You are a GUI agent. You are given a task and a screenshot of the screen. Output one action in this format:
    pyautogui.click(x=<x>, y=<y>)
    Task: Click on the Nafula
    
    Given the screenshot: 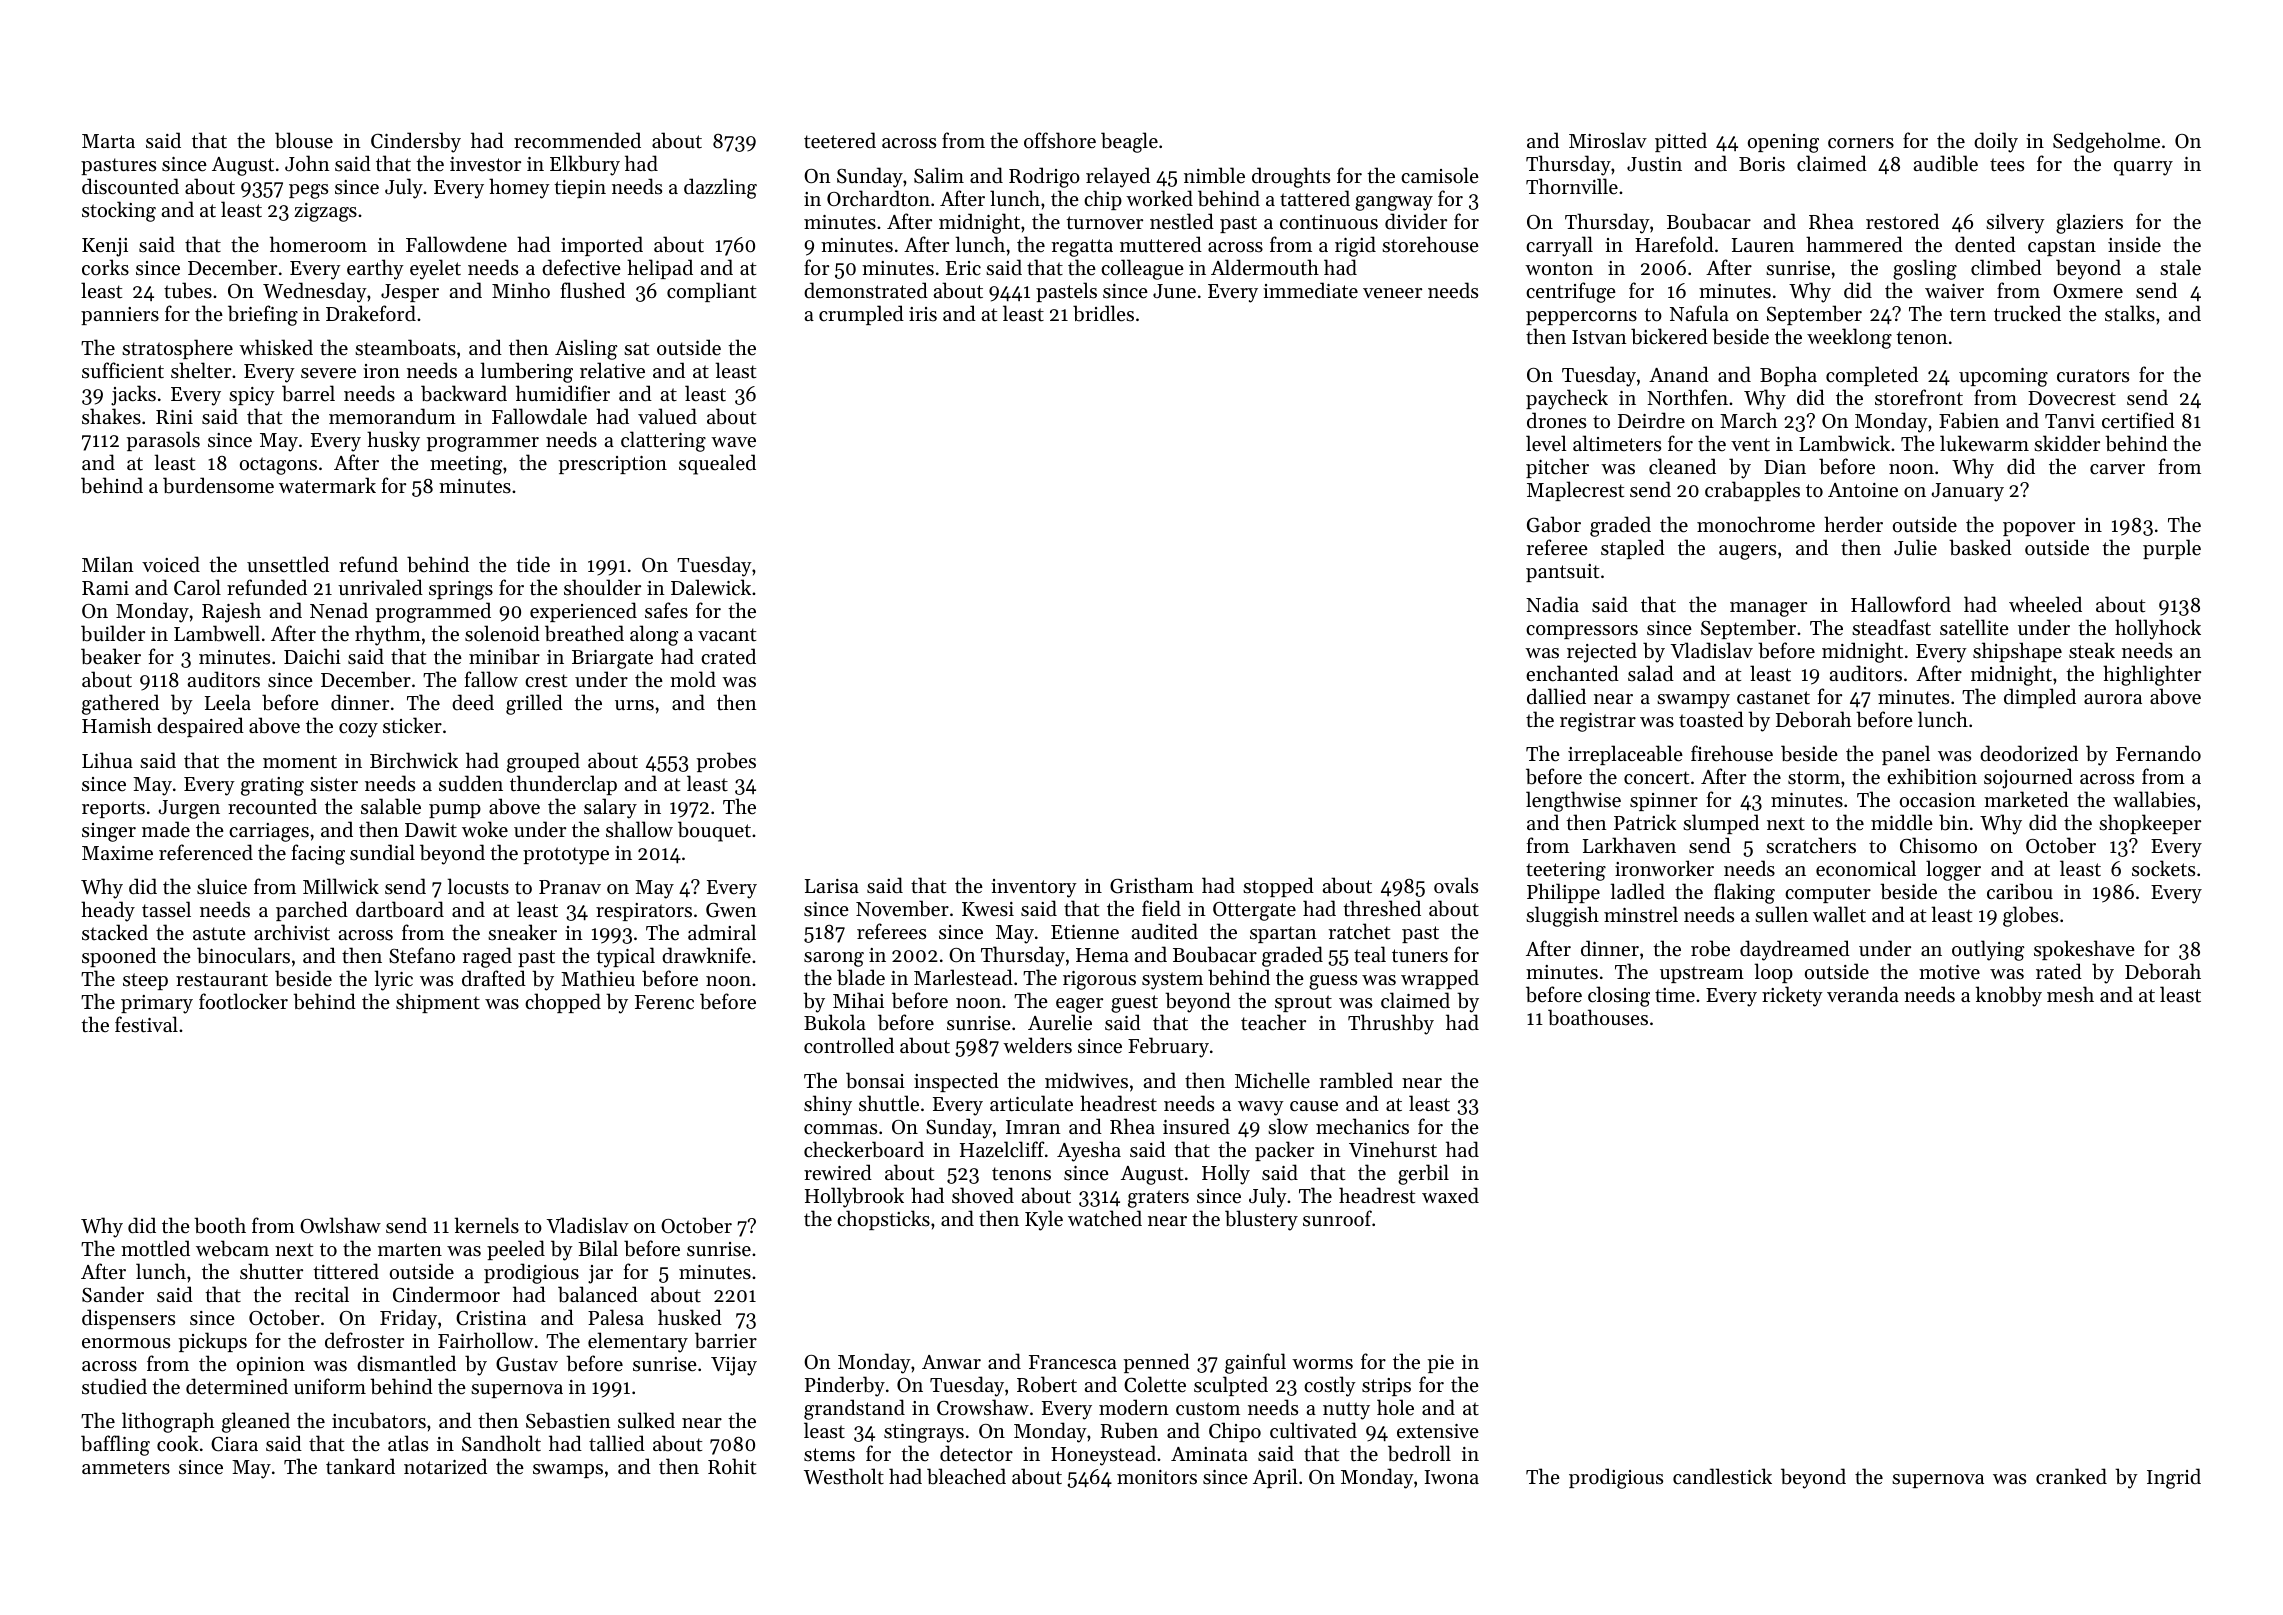 What is the action you would take?
    pyautogui.click(x=1699, y=313)
